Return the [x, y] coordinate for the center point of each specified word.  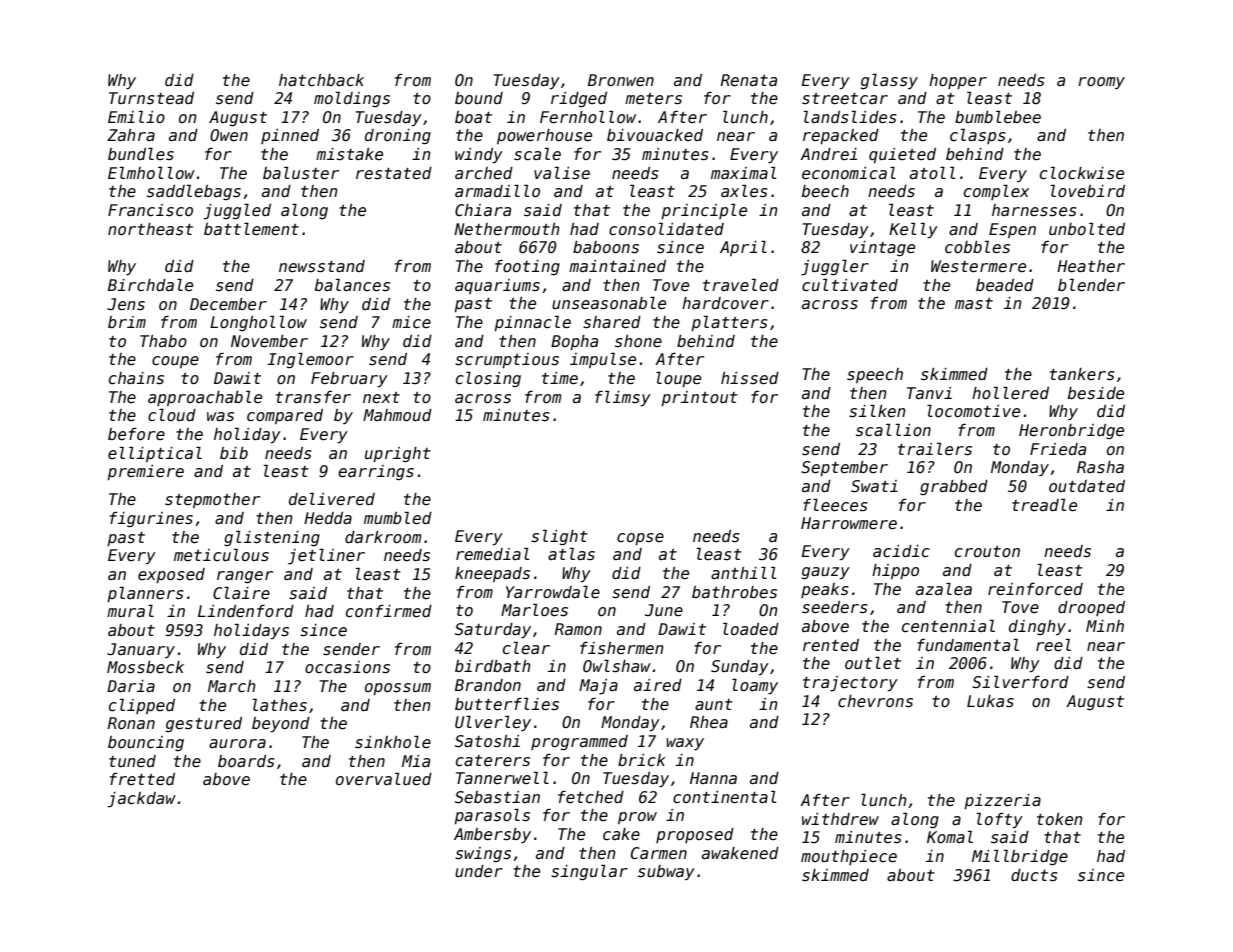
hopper [958, 81]
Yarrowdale [553, 592]
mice [411, 322]
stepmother [212, 500]
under [479, 871]
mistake [349, 154]
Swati [874, 486]
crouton [987, 551]
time [560, 378]
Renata [749, 80]
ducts [1034, 875]
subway [666, 873]
